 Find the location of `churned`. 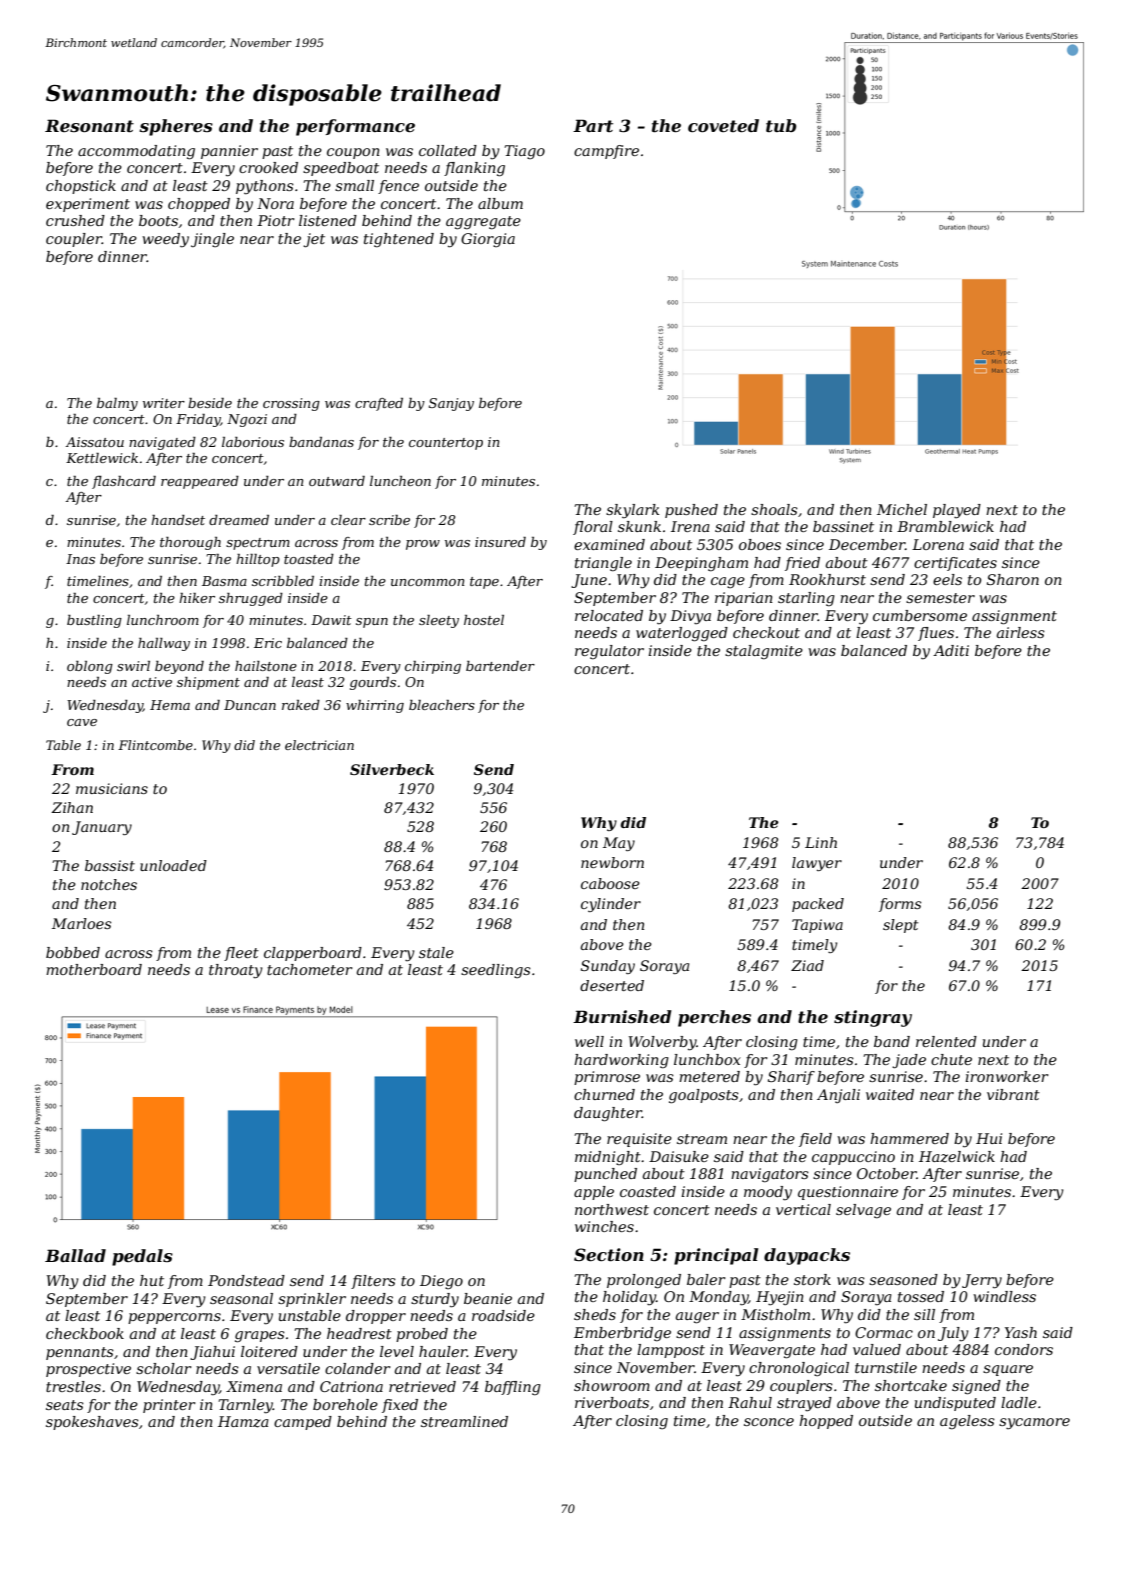

churned is located at coordinates (604, 1094).
